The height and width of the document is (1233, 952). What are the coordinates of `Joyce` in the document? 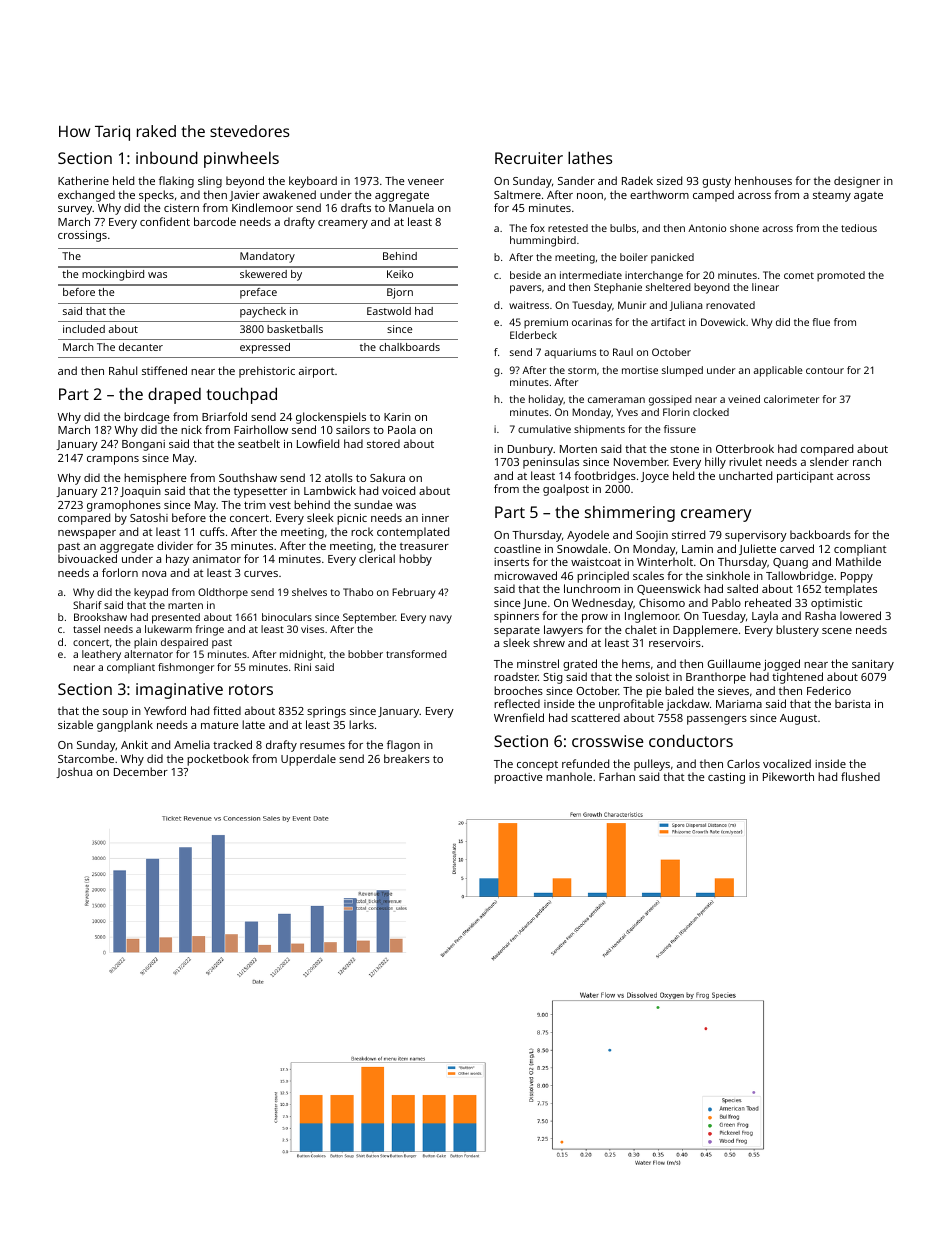 It's located at (655, 477).
